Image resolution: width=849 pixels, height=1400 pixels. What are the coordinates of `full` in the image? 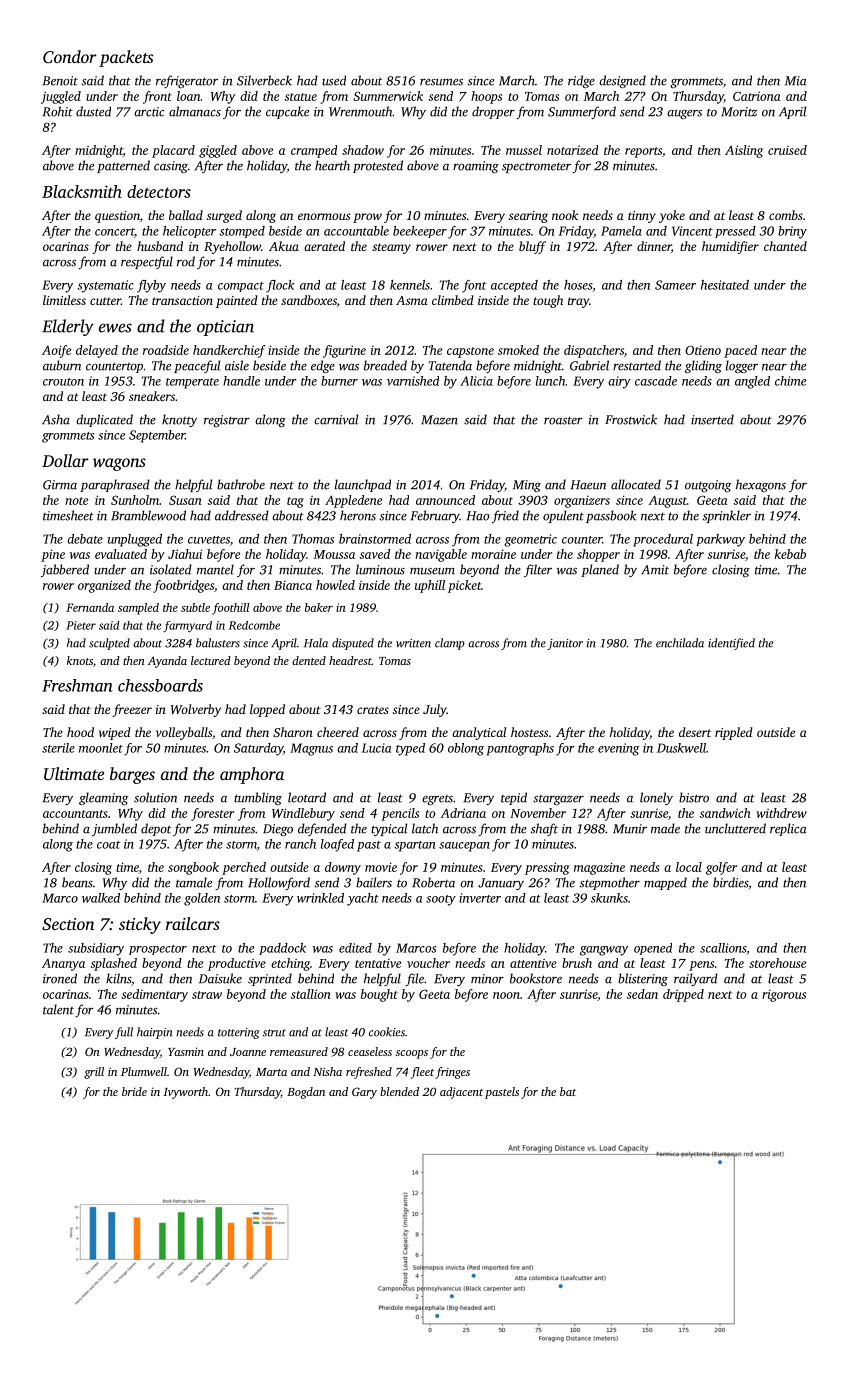 It's located at (124, 1033).
